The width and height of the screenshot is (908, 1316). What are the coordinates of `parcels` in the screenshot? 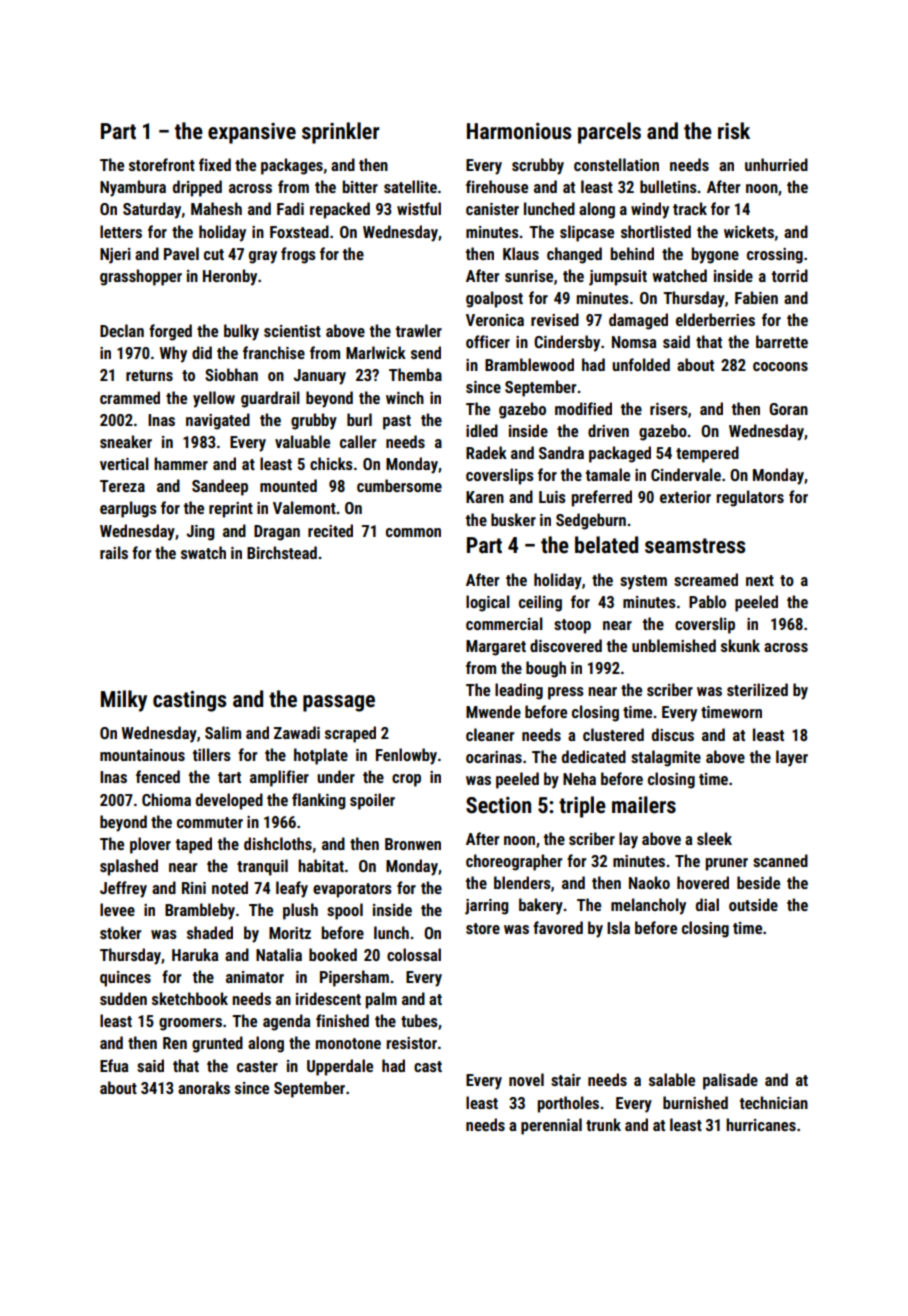 It's located at (609, 133).
